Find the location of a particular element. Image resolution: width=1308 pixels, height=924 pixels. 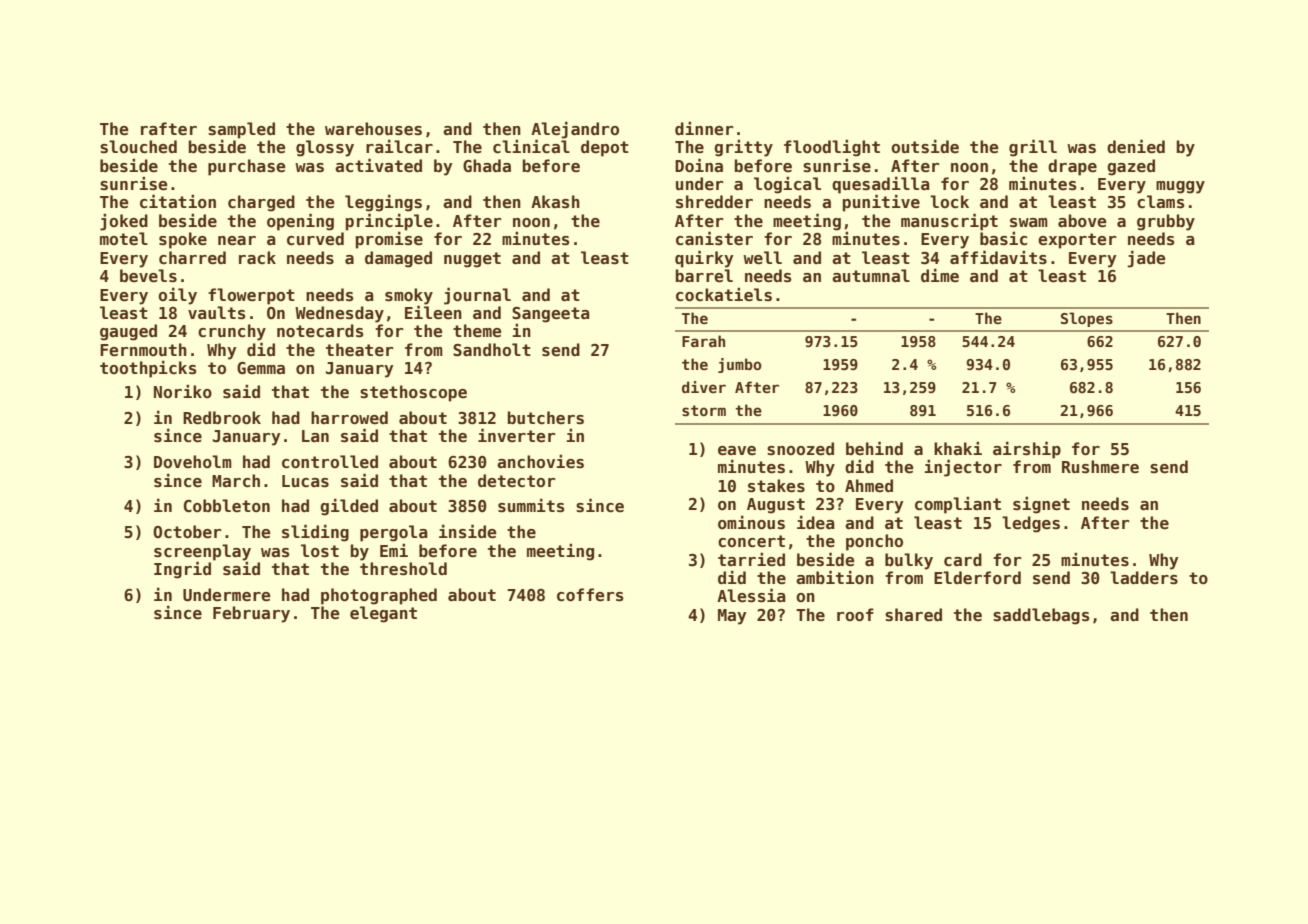

glossy is located at coordinates (325, 148).
